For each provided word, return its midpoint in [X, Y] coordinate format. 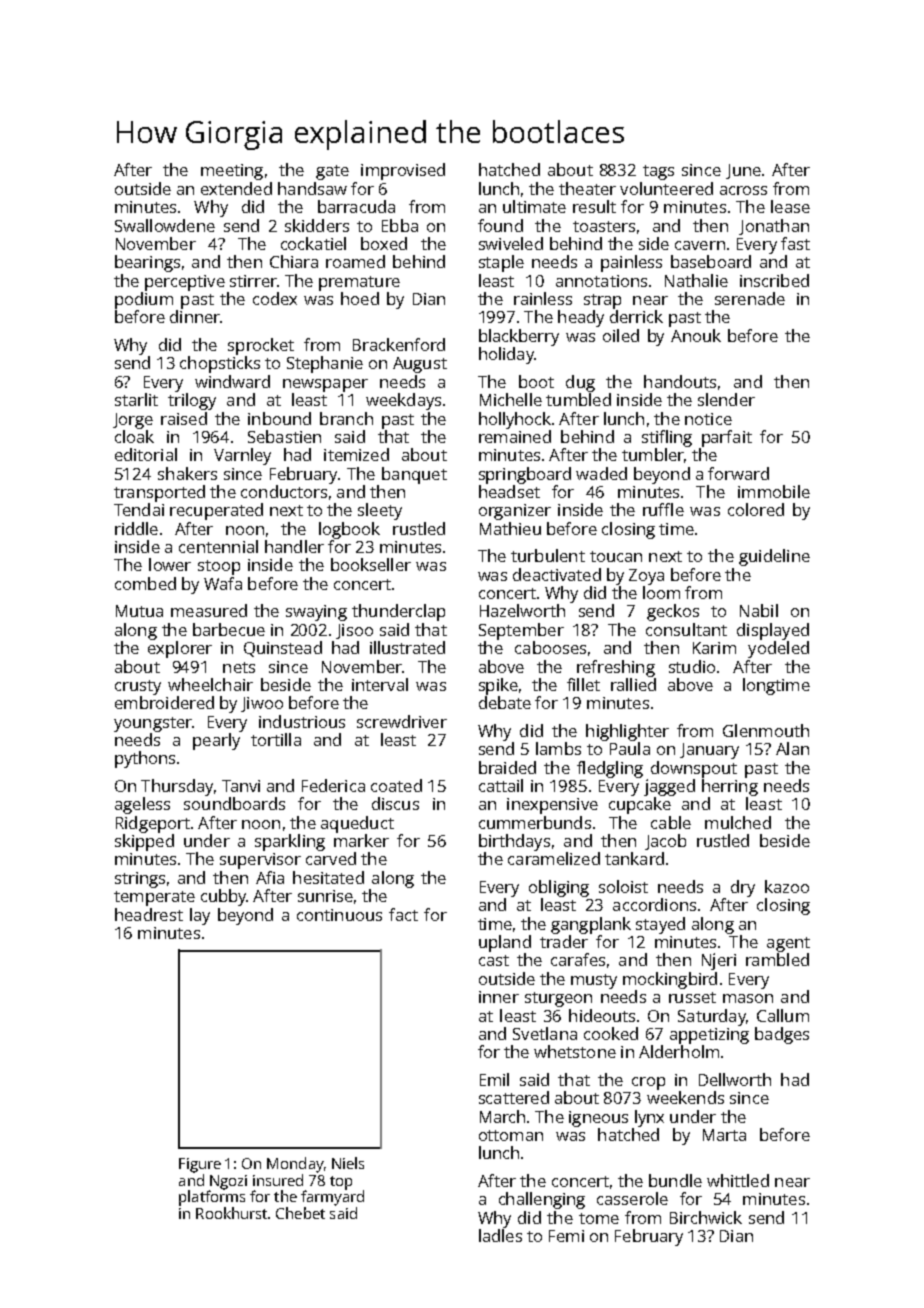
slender [726, 399]
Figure [200, 1165]
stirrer [253, 281]
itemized [356, 454]
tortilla [276, 739]
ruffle [663, 509]
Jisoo [354, 631]
